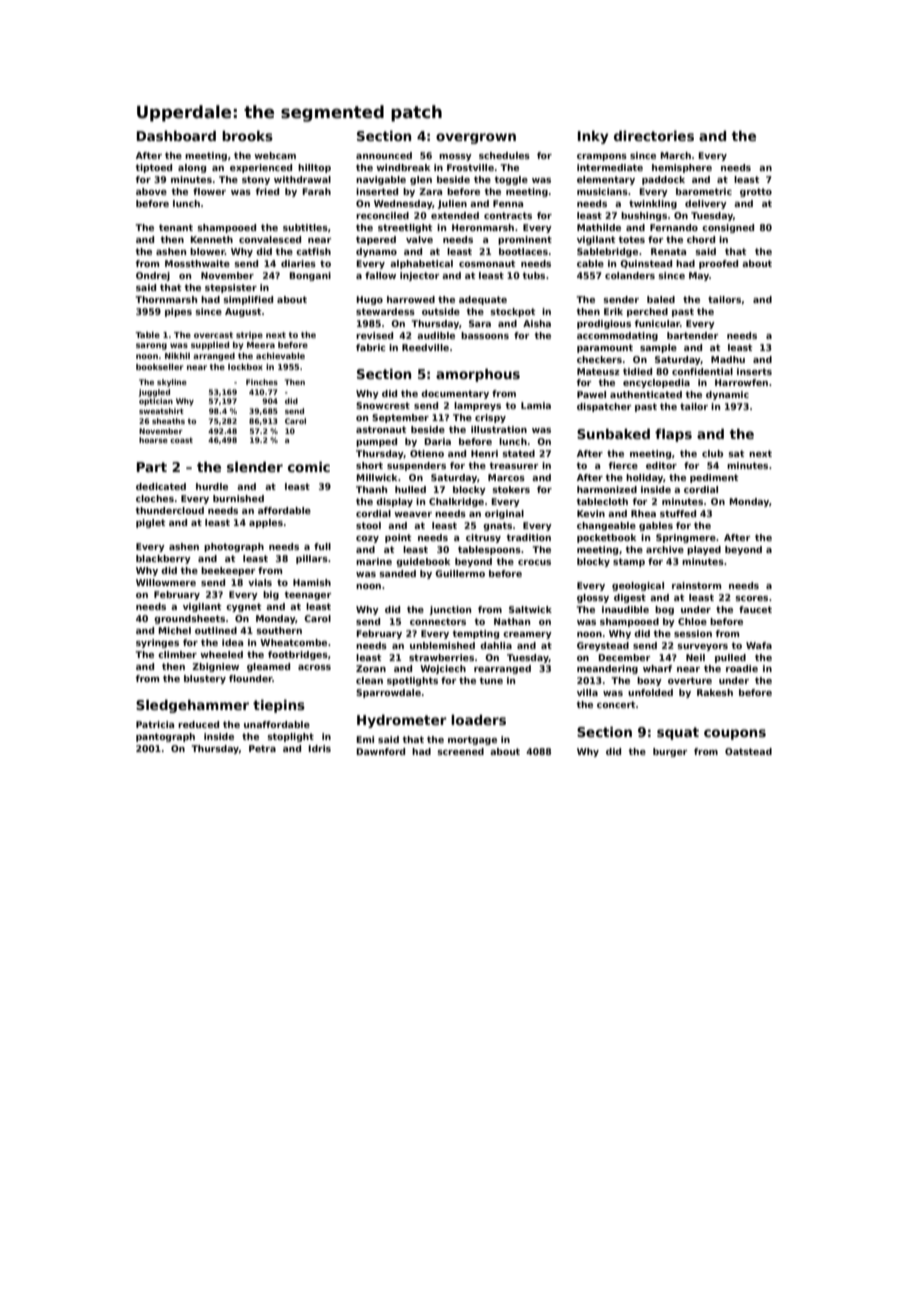 This screenshot has height=1316, width=908. What do you see at coordinates (176, 136) in the screenshot?
I see `Dashboard` at bounding box center [176, 136].
